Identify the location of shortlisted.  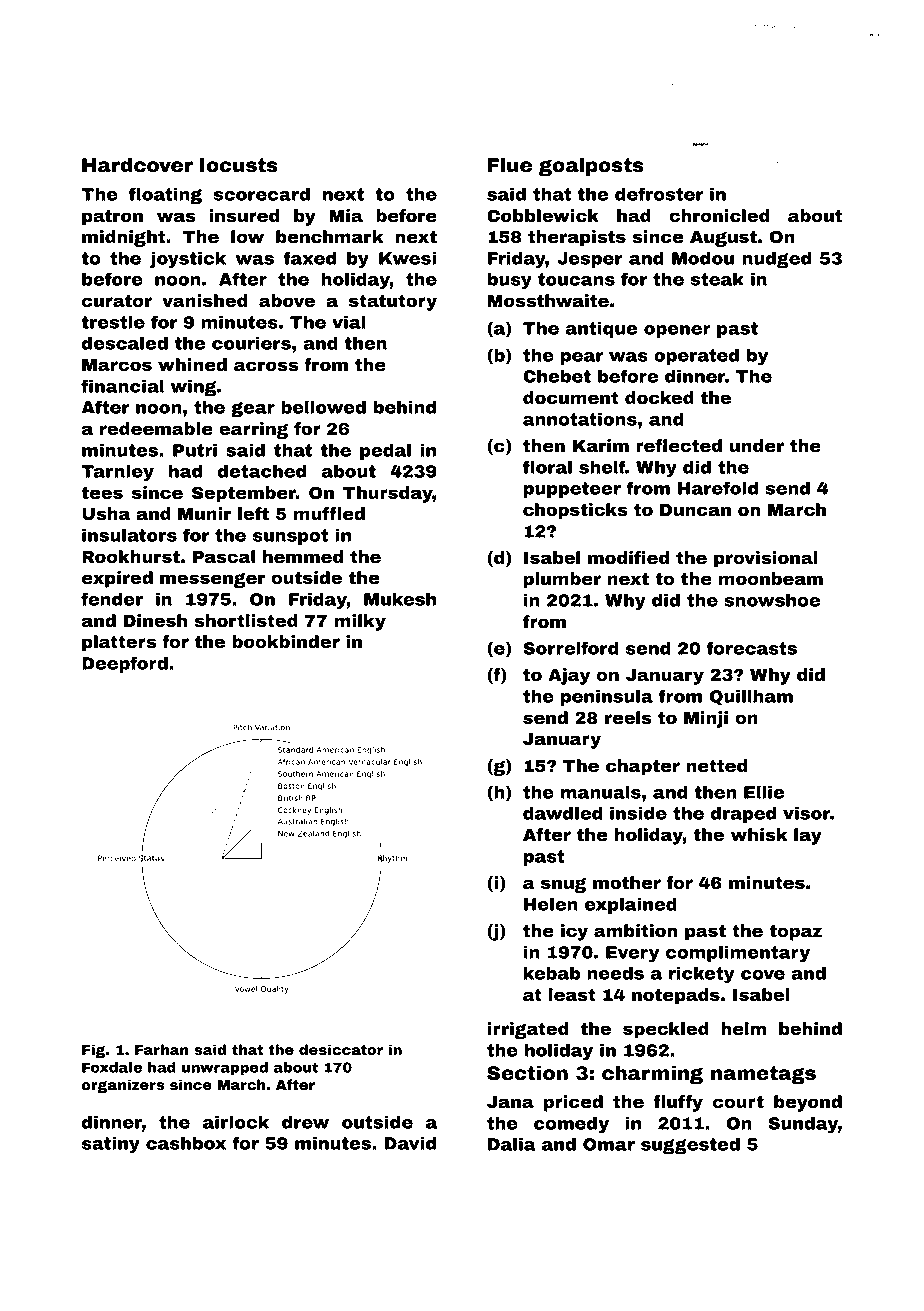
(246, 620).
